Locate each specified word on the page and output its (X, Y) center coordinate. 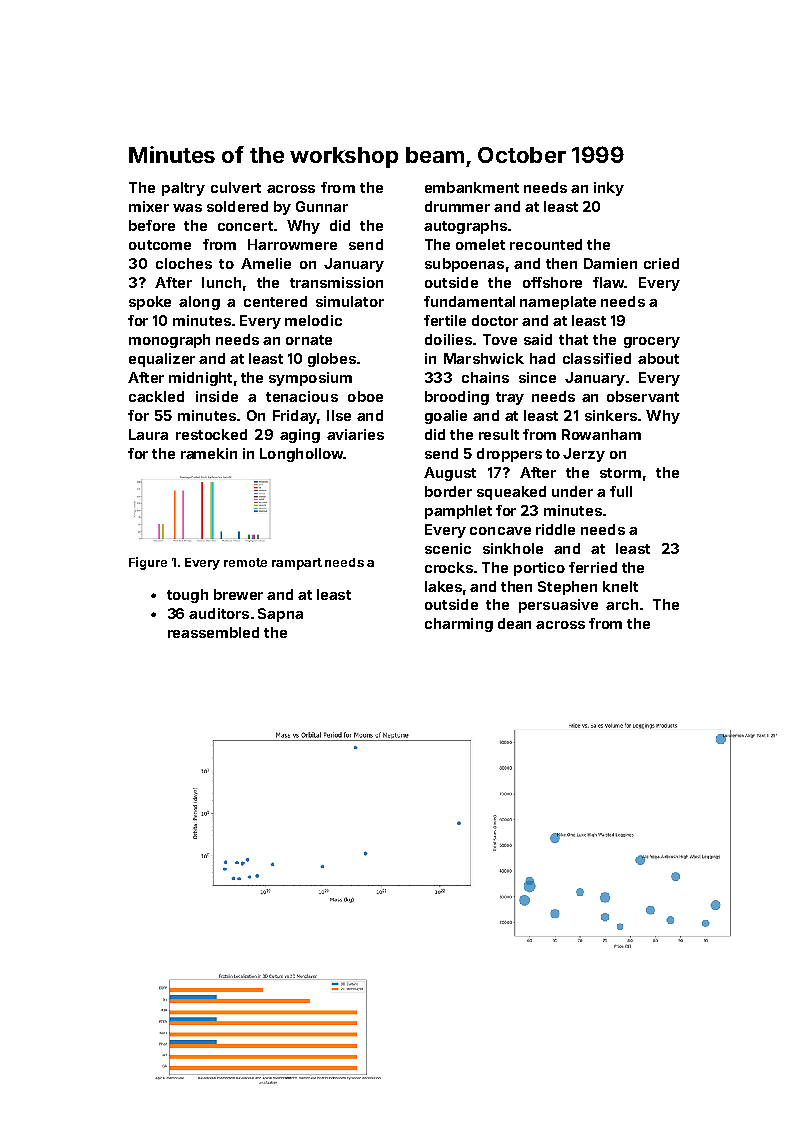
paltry (183, 189)
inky (609, 189)
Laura (148, 434)
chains (485, 377)
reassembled (213, 632)
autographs (465, 227)
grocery (652, 342)
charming (459, 625)
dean (514, 623)
